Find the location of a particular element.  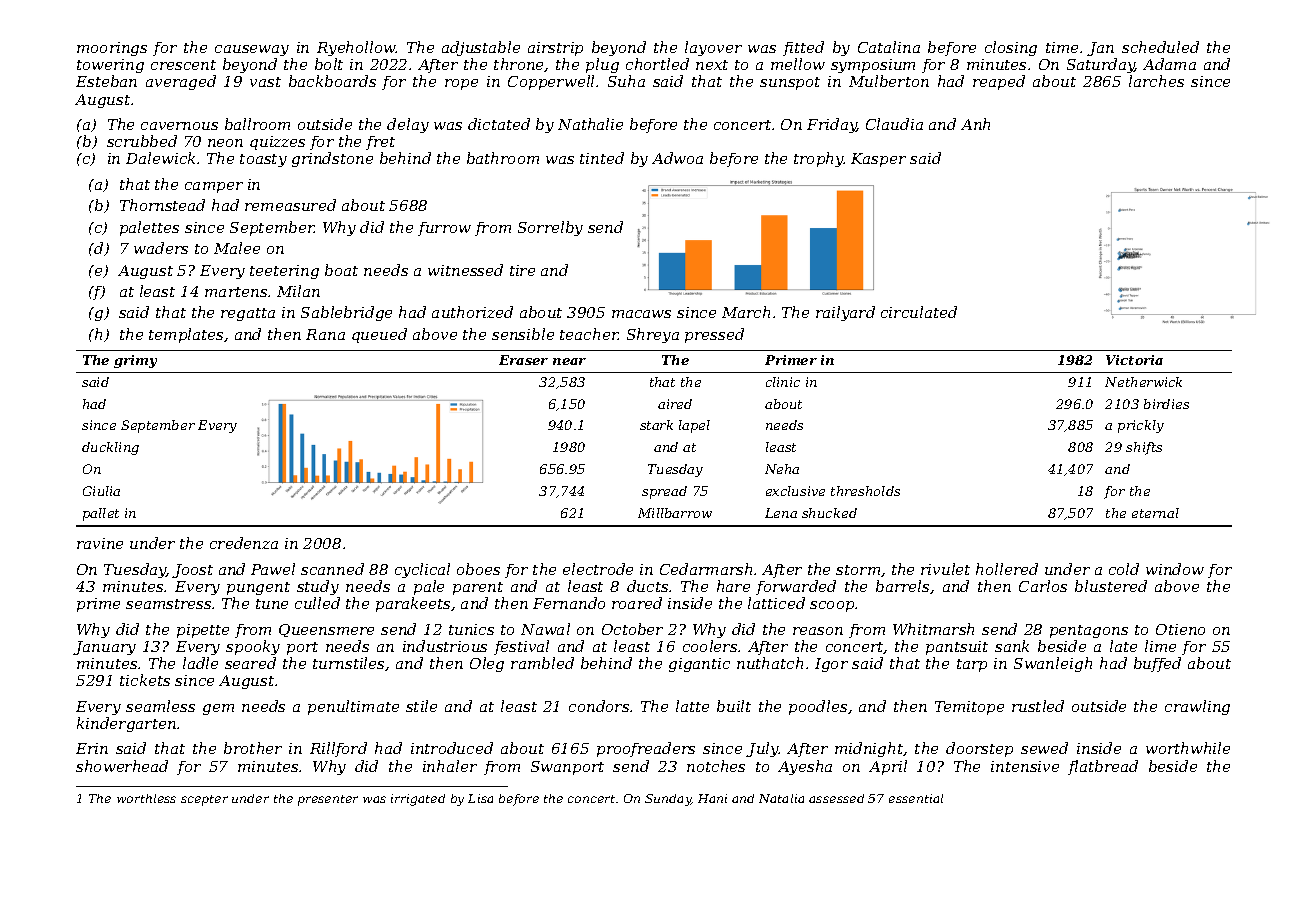

shifts is located at coordinates (1144, 448).
